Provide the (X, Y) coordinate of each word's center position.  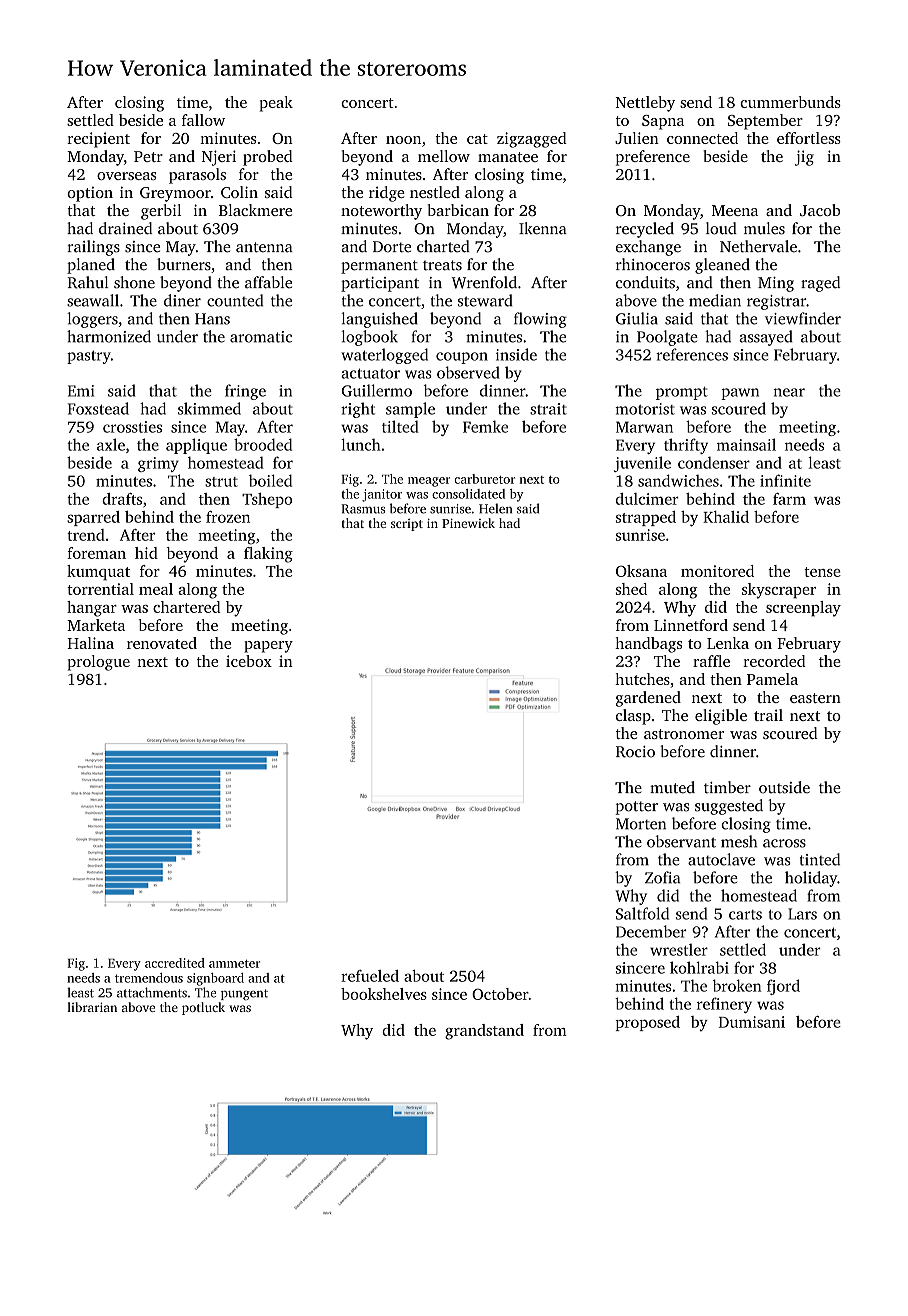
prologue (99, 663)
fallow (203, 120)
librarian (92, 1007)
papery (268, 647)
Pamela (772, 679)
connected (702, 138)
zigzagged (532, 140)
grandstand (484, 1032)
